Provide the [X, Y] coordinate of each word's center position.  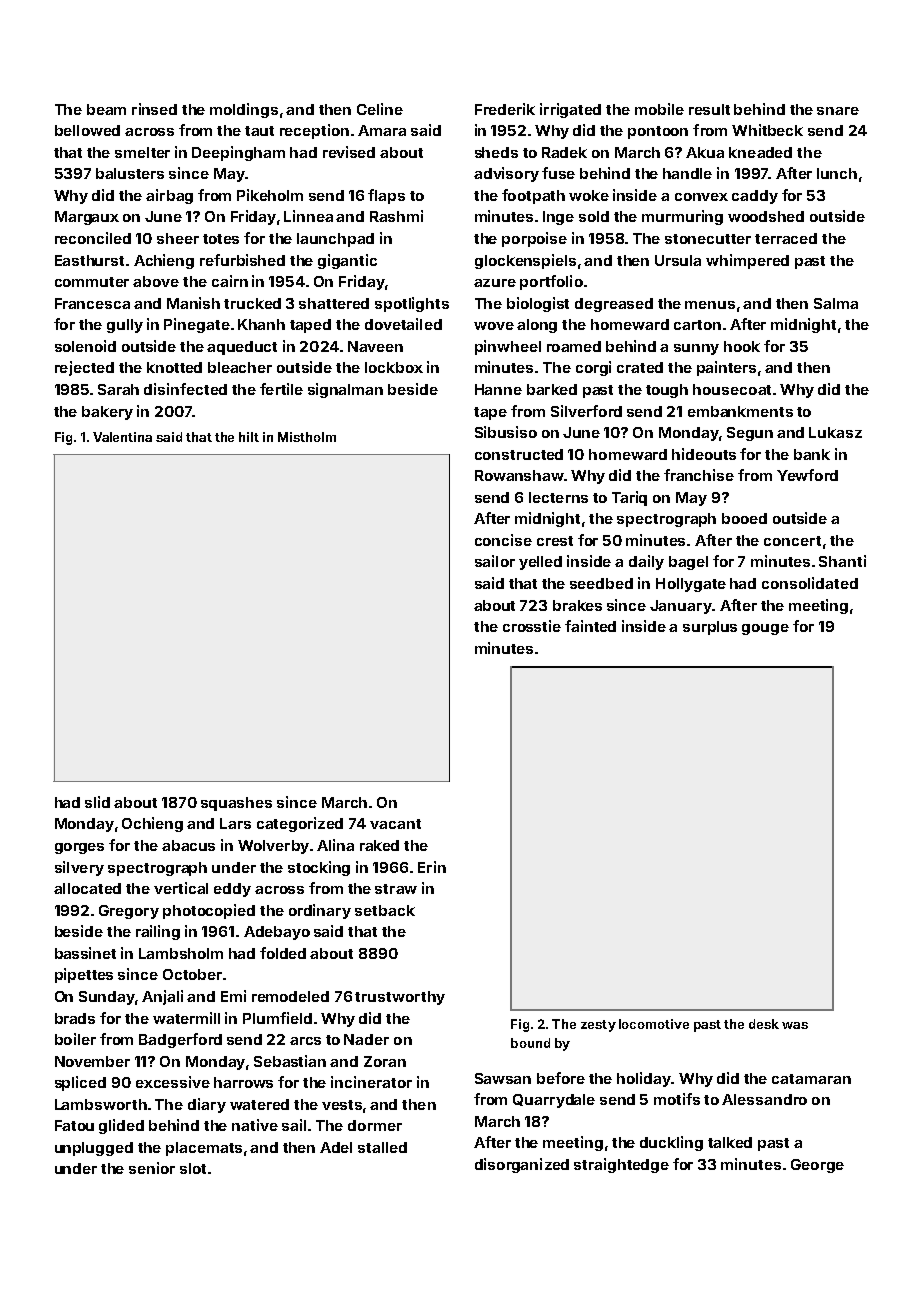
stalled [382, 1147]
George [817, 1166]
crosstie [532, 626]
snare [838, 111]
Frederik [505, 109]
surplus [710, 628]
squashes [236, 804]
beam [106, 109]
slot [193, 1168]
